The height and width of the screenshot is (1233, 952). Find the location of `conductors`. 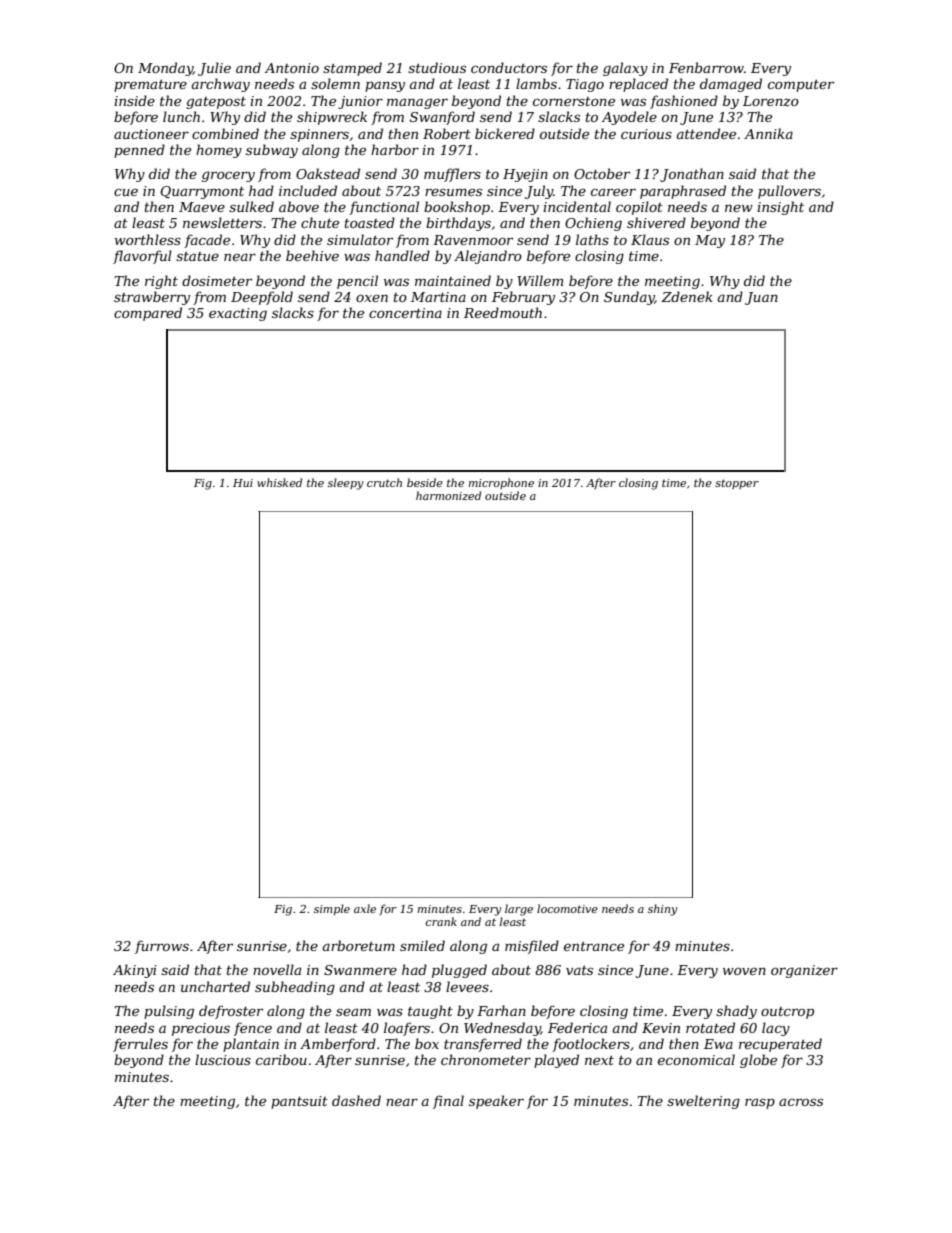

conductors is located at coordinates (509, 67).
